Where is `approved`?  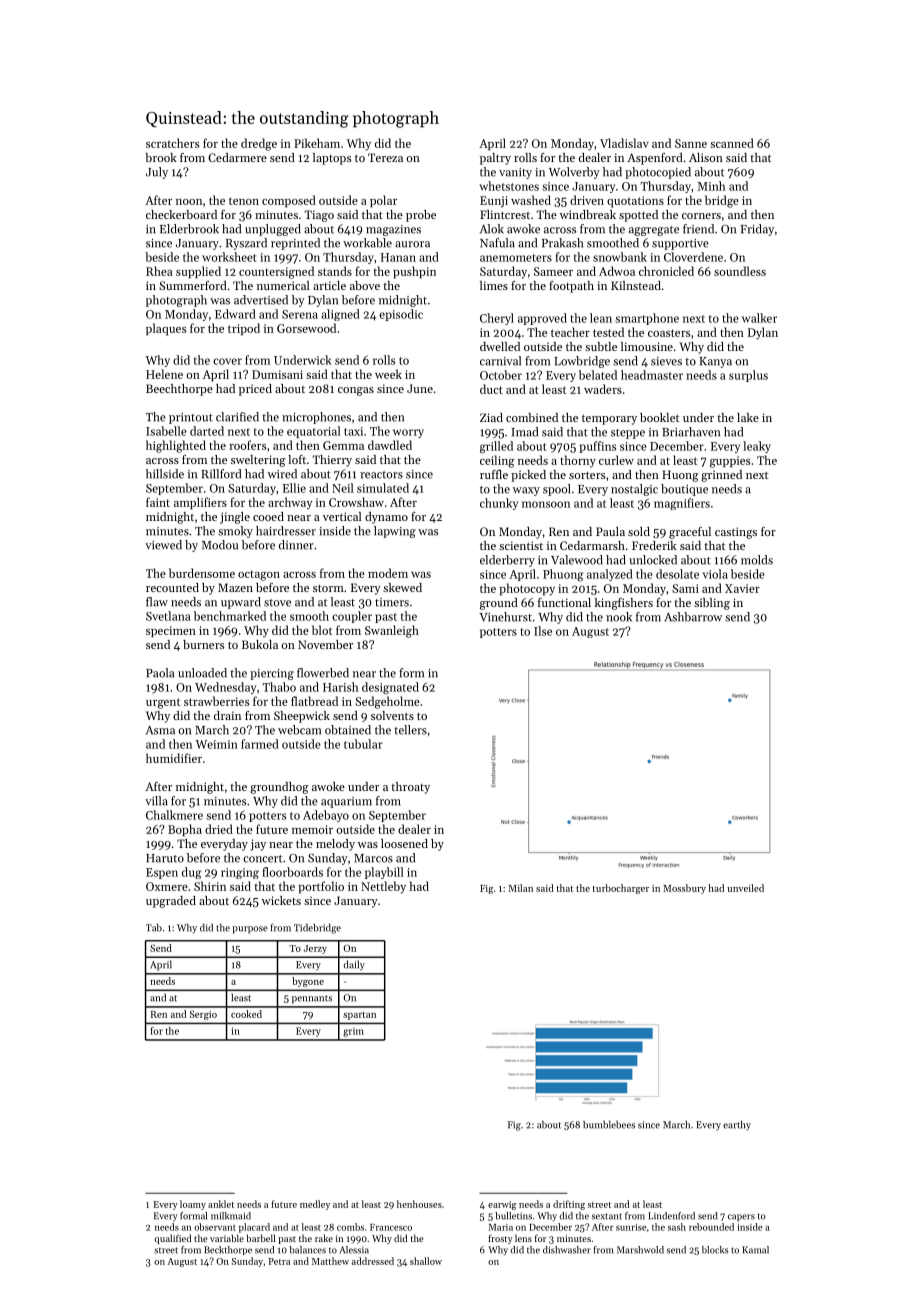 approved is located at coordinates (542, 319).
